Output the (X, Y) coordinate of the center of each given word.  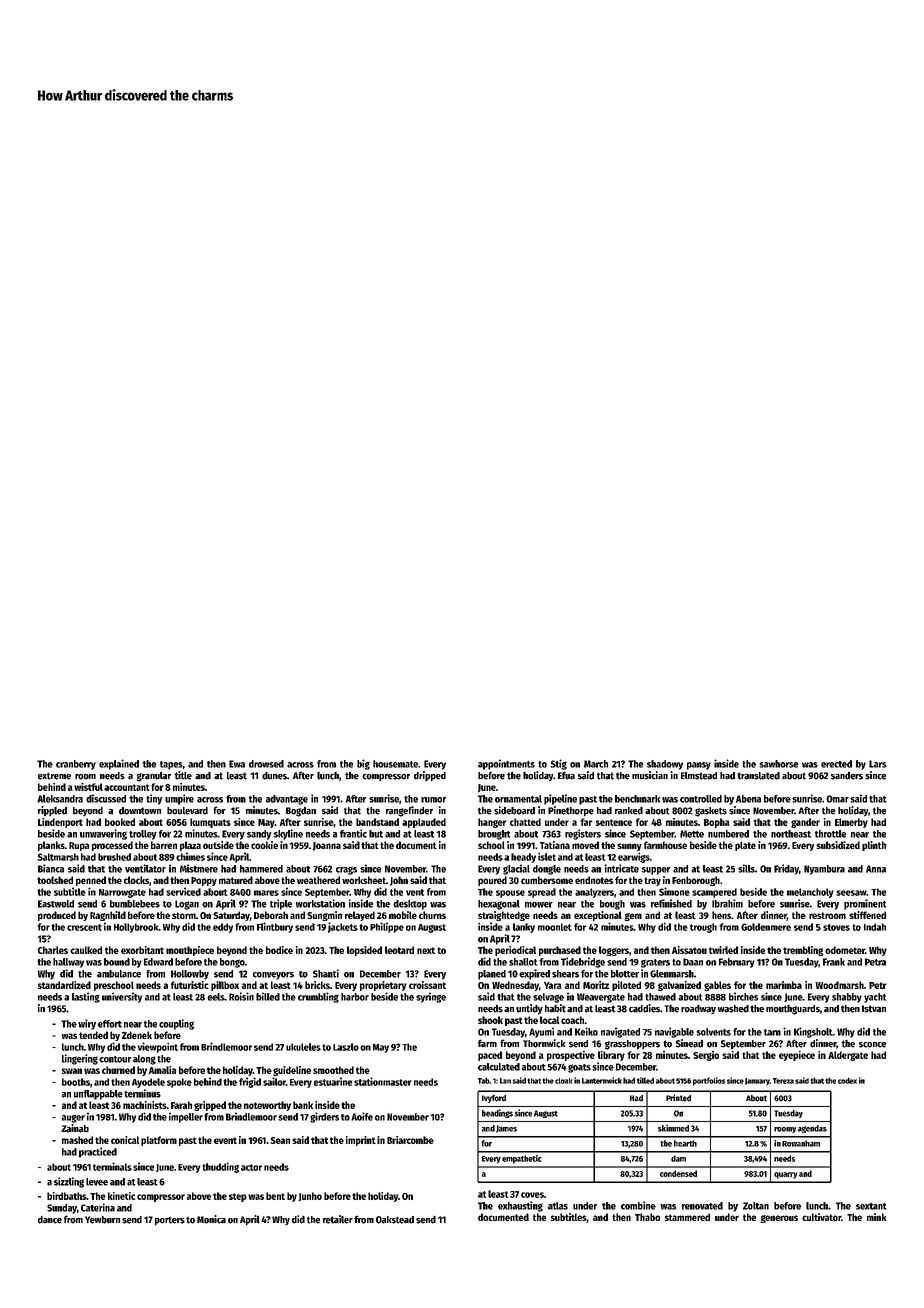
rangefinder (409, 811)
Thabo (647, 1217)
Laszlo (346, 1047)
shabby (847, 998)
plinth (874, 846)
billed (268, 996)
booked (120, 822)
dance (50, 1220)
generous (779, 1219)
